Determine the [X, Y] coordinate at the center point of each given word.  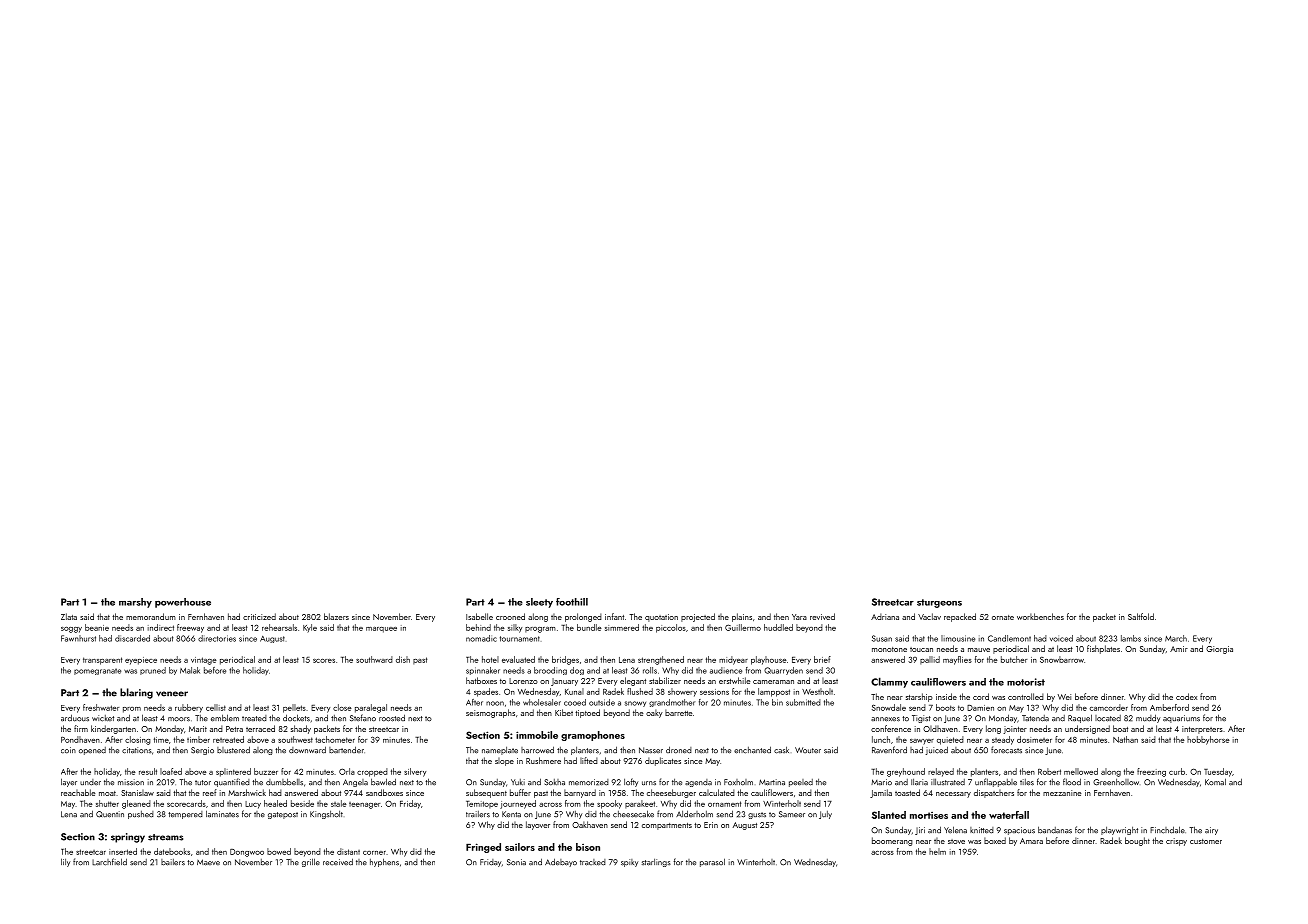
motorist [1026, 682]
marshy [135, 603]
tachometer [335, 739]
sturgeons [939, 603]
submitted [803, 702]
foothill [572, 602]
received [338, 862]
